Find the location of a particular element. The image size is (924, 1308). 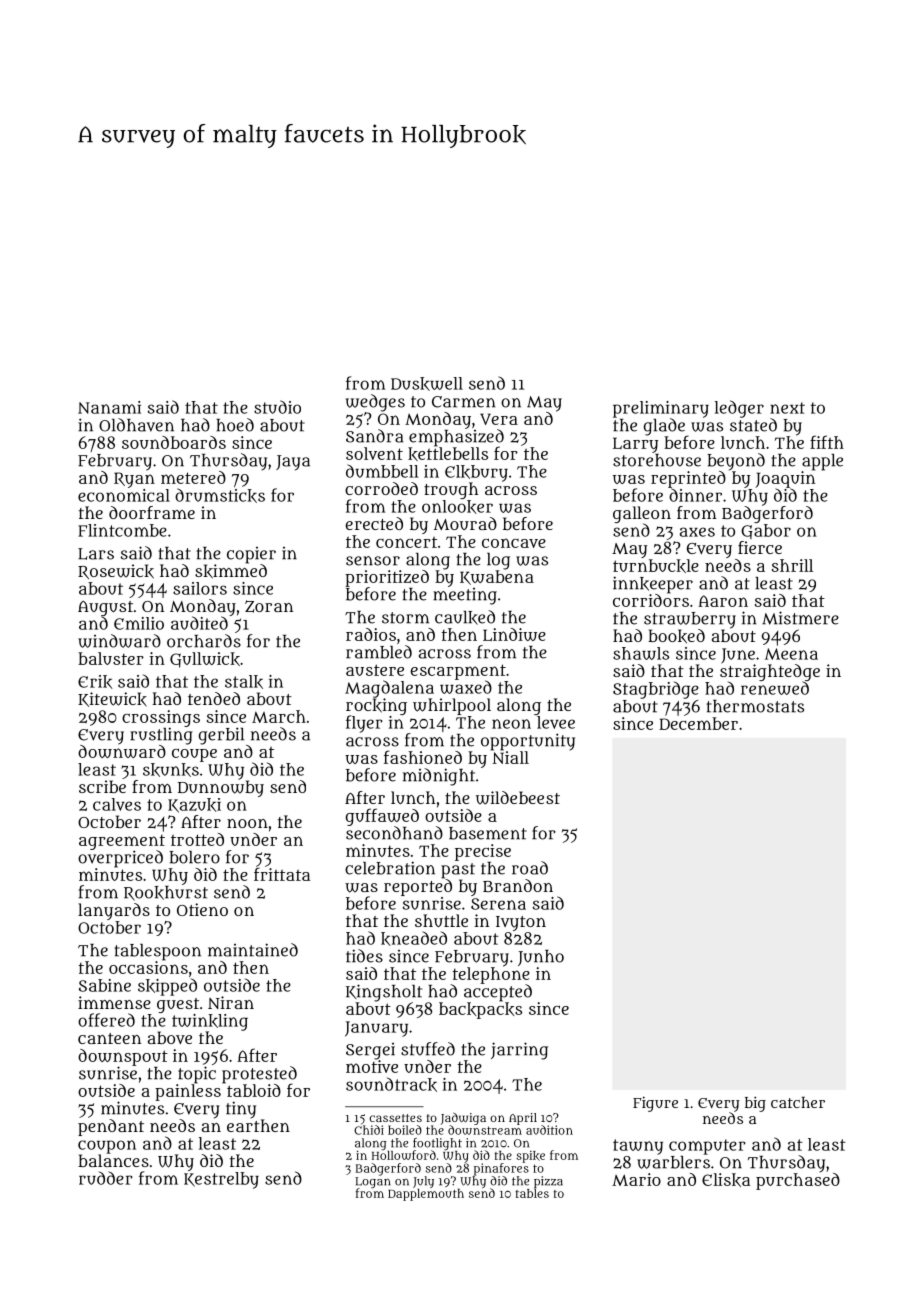

soundboards is located at coordinates (174, 442).
